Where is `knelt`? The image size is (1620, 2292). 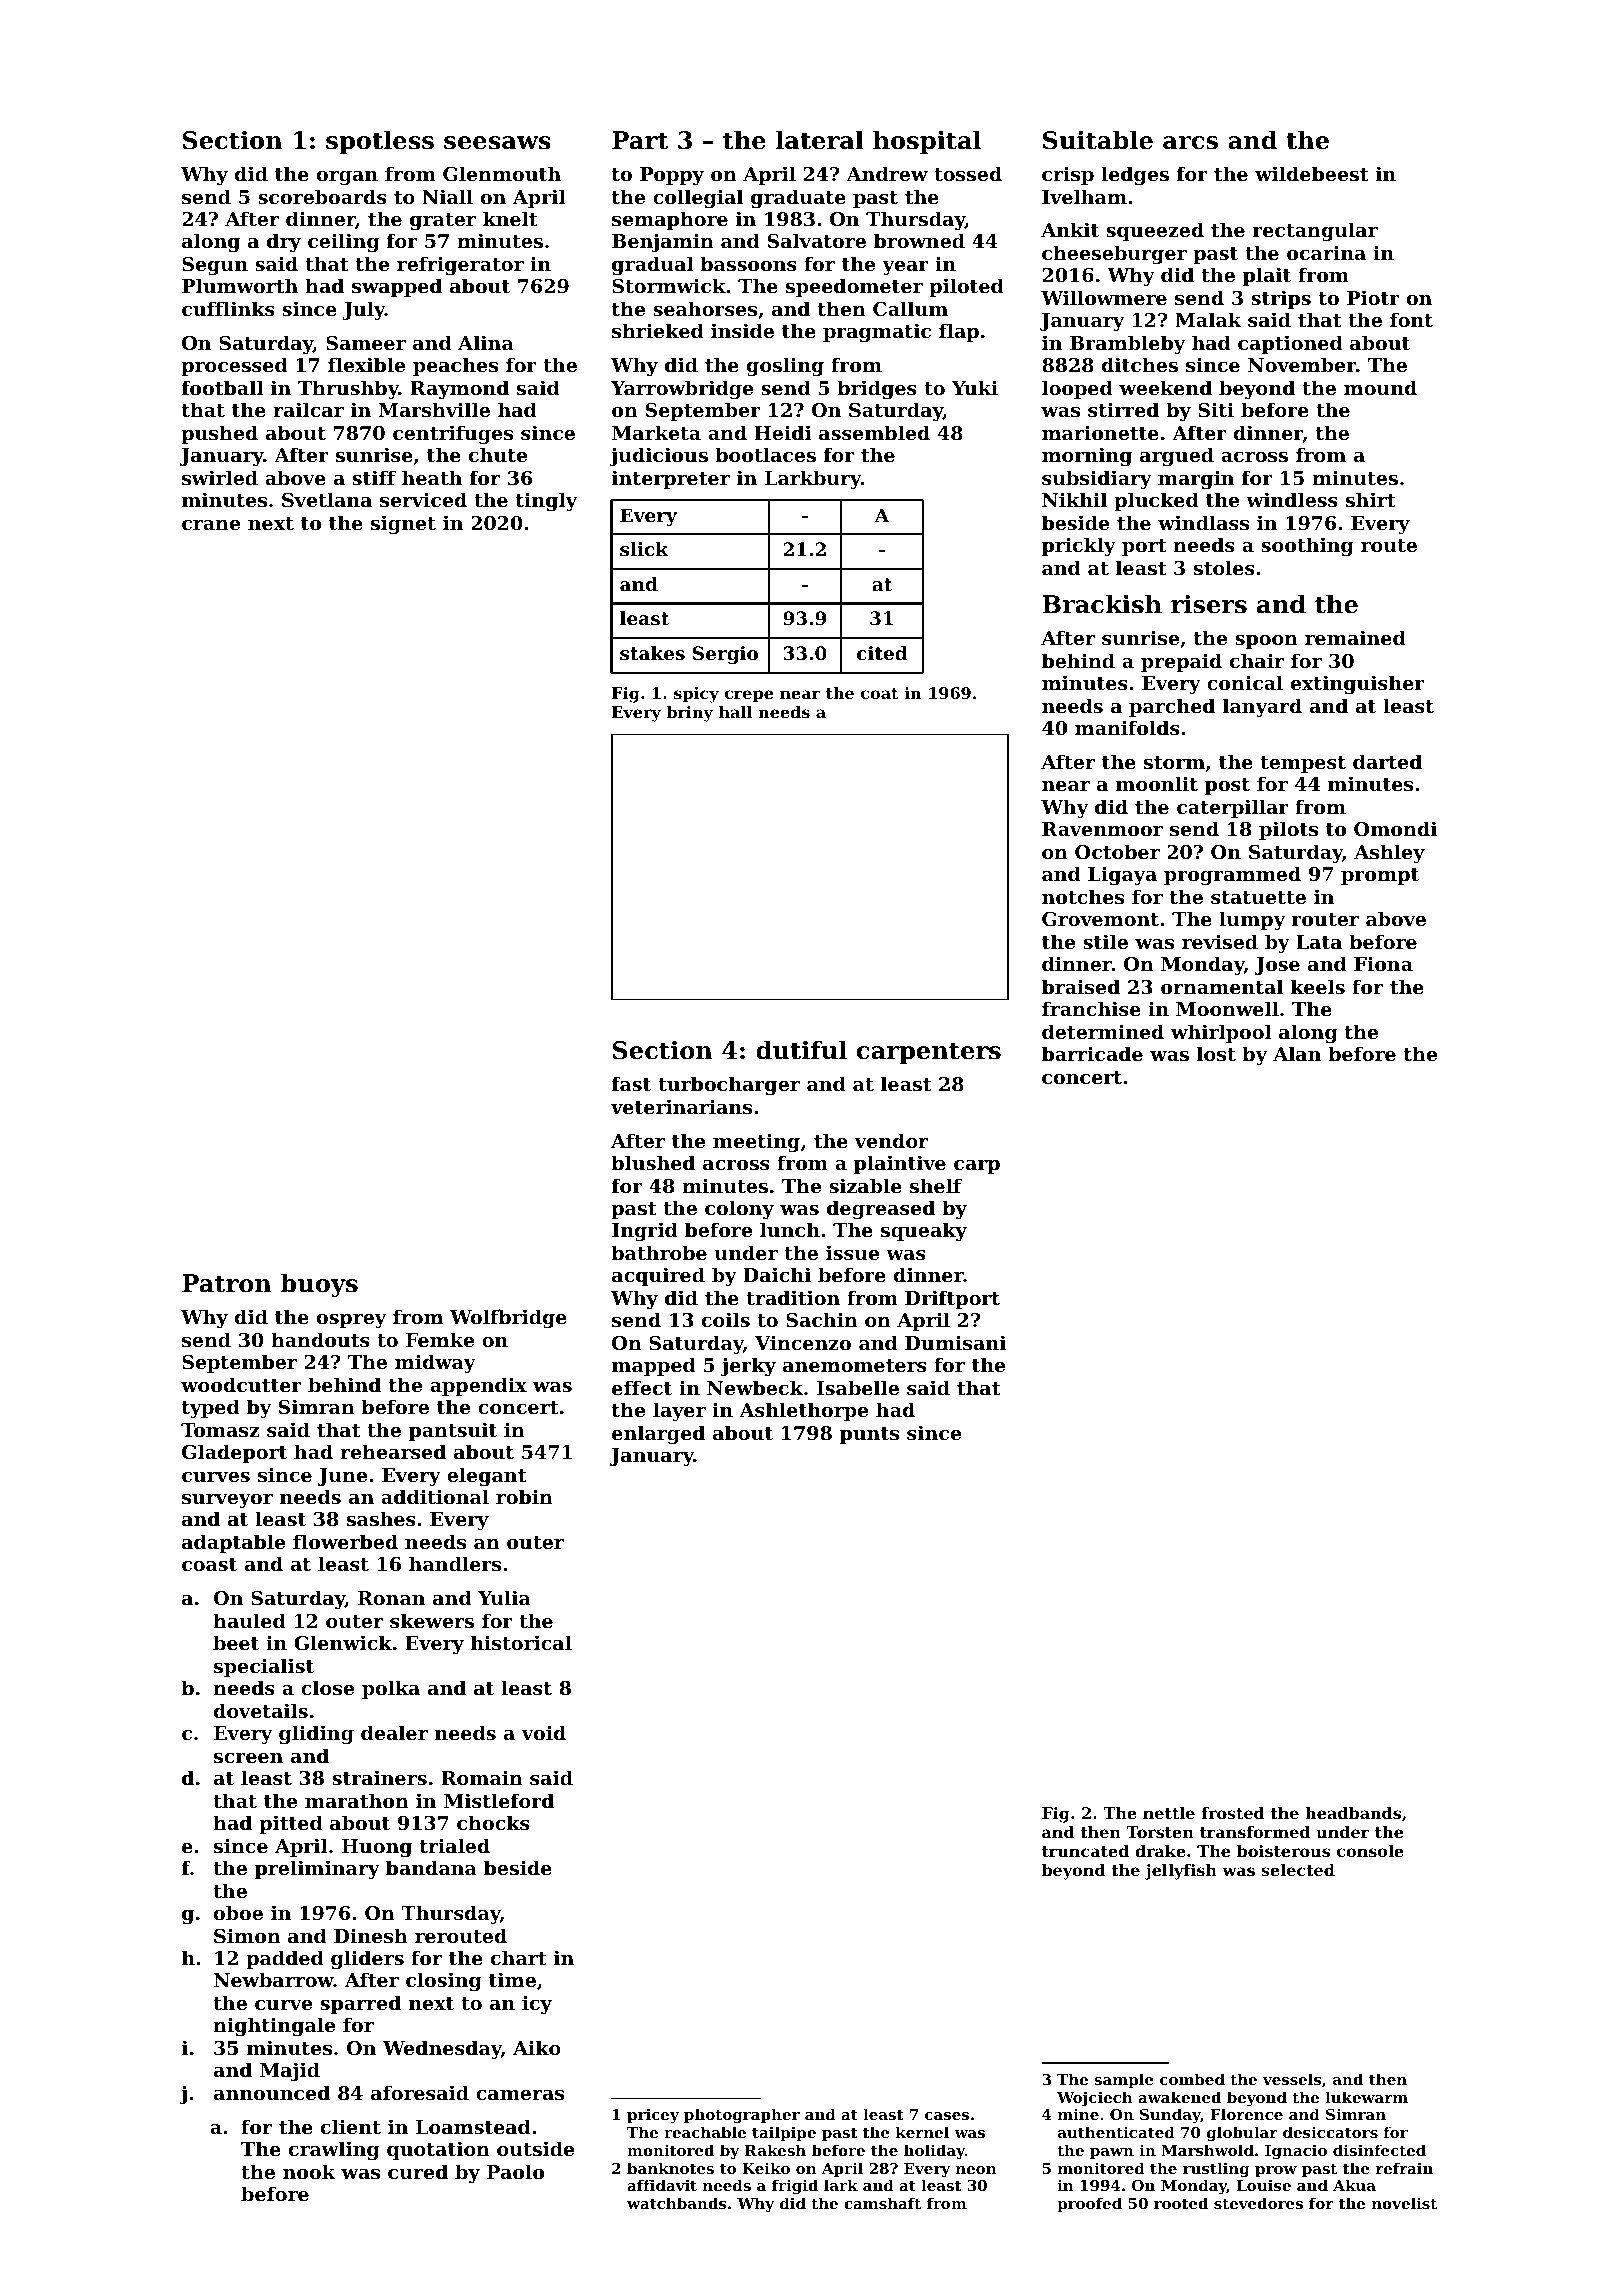 knelt is located at coordinates (510, 218).
